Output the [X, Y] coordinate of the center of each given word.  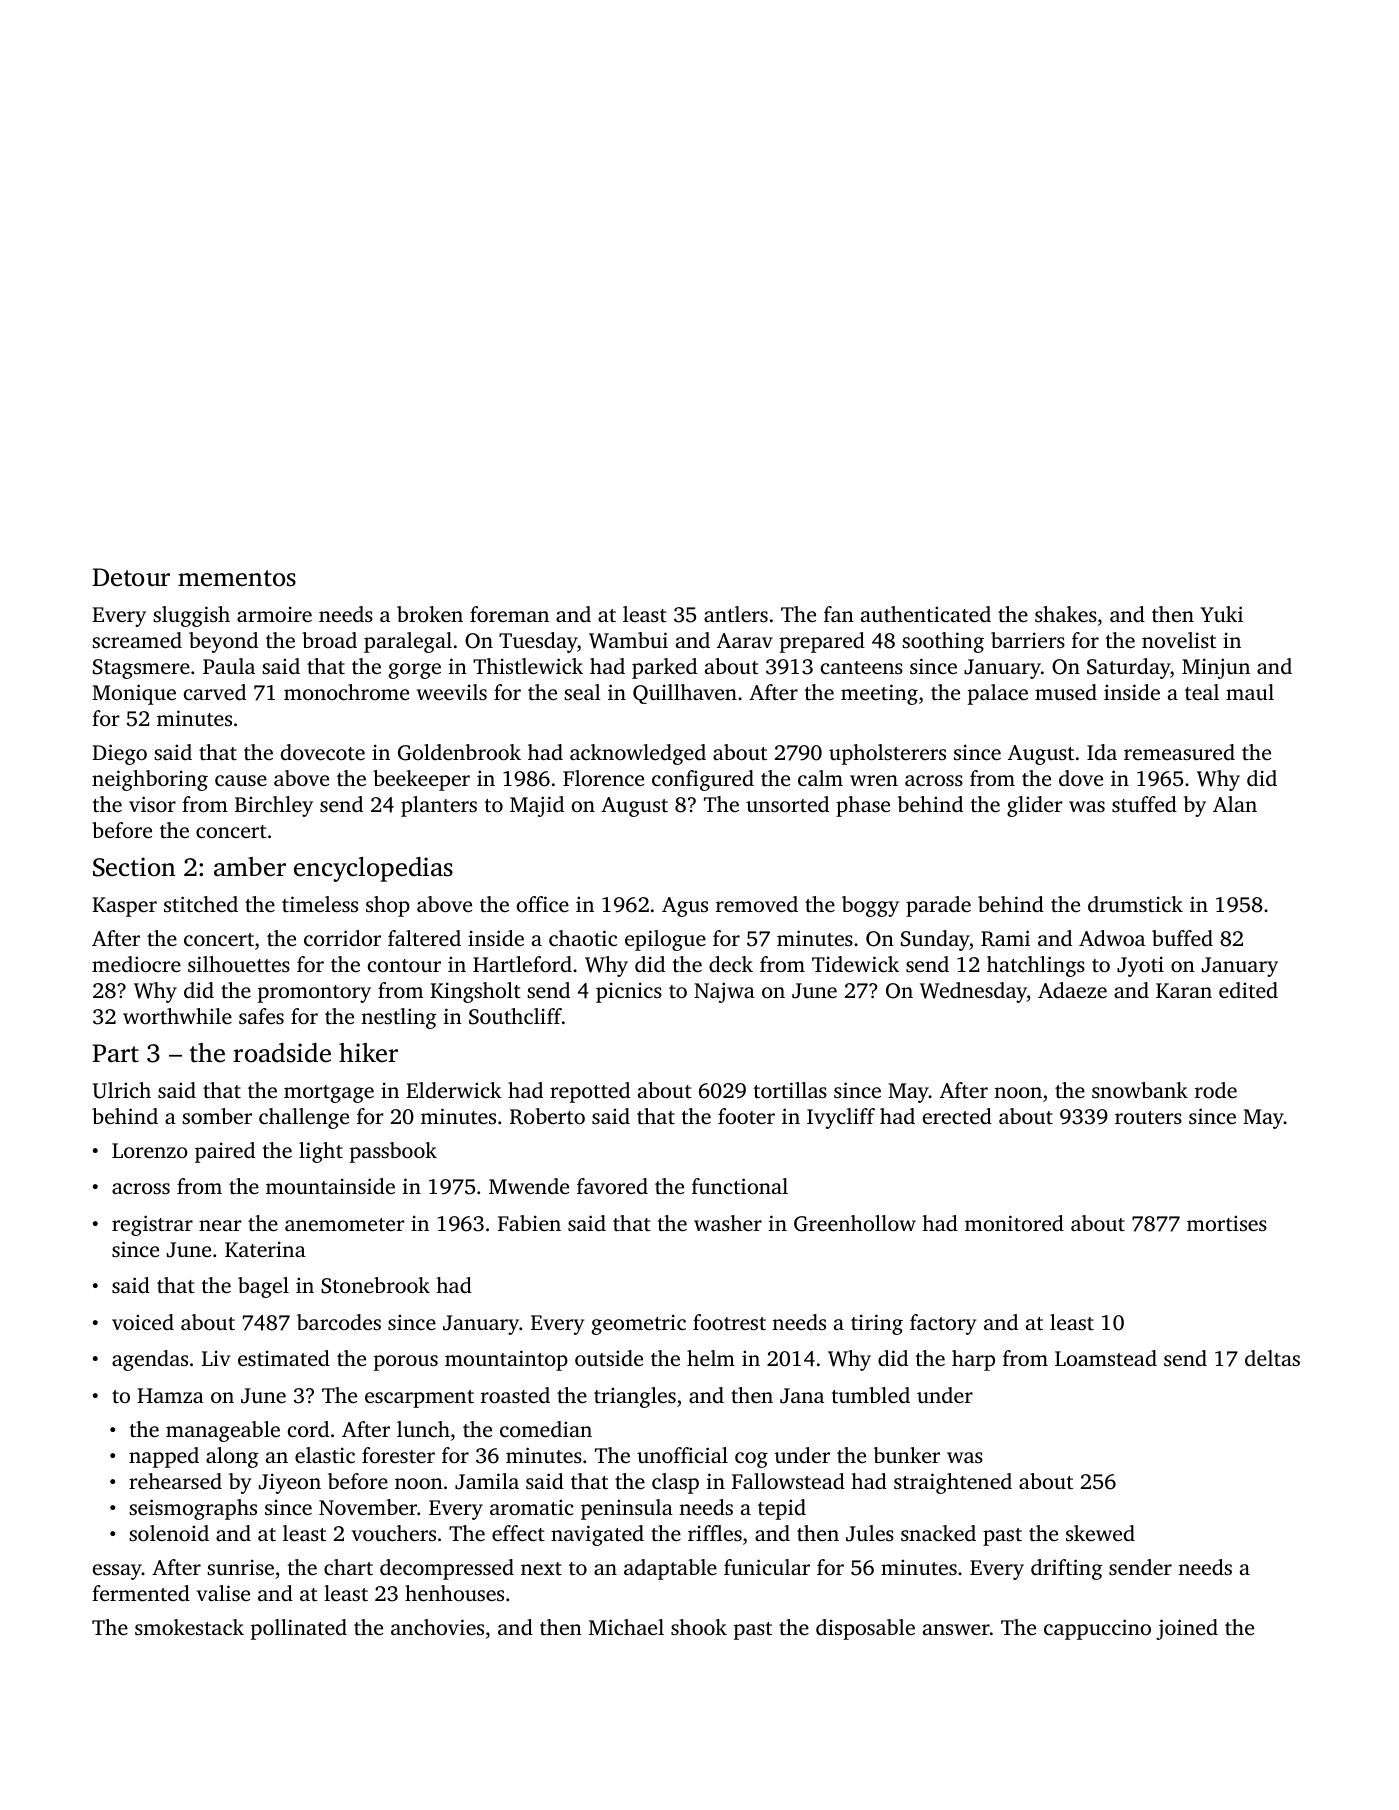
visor [152, 804]
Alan [1235, 804]
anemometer [345, 1224]
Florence [603, 778]
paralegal [408, 642]
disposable [865, 1629]
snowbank [1140, 1090]
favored [612, 1186]
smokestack [189, 1627]
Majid [537, 806]
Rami [1005, 938]
